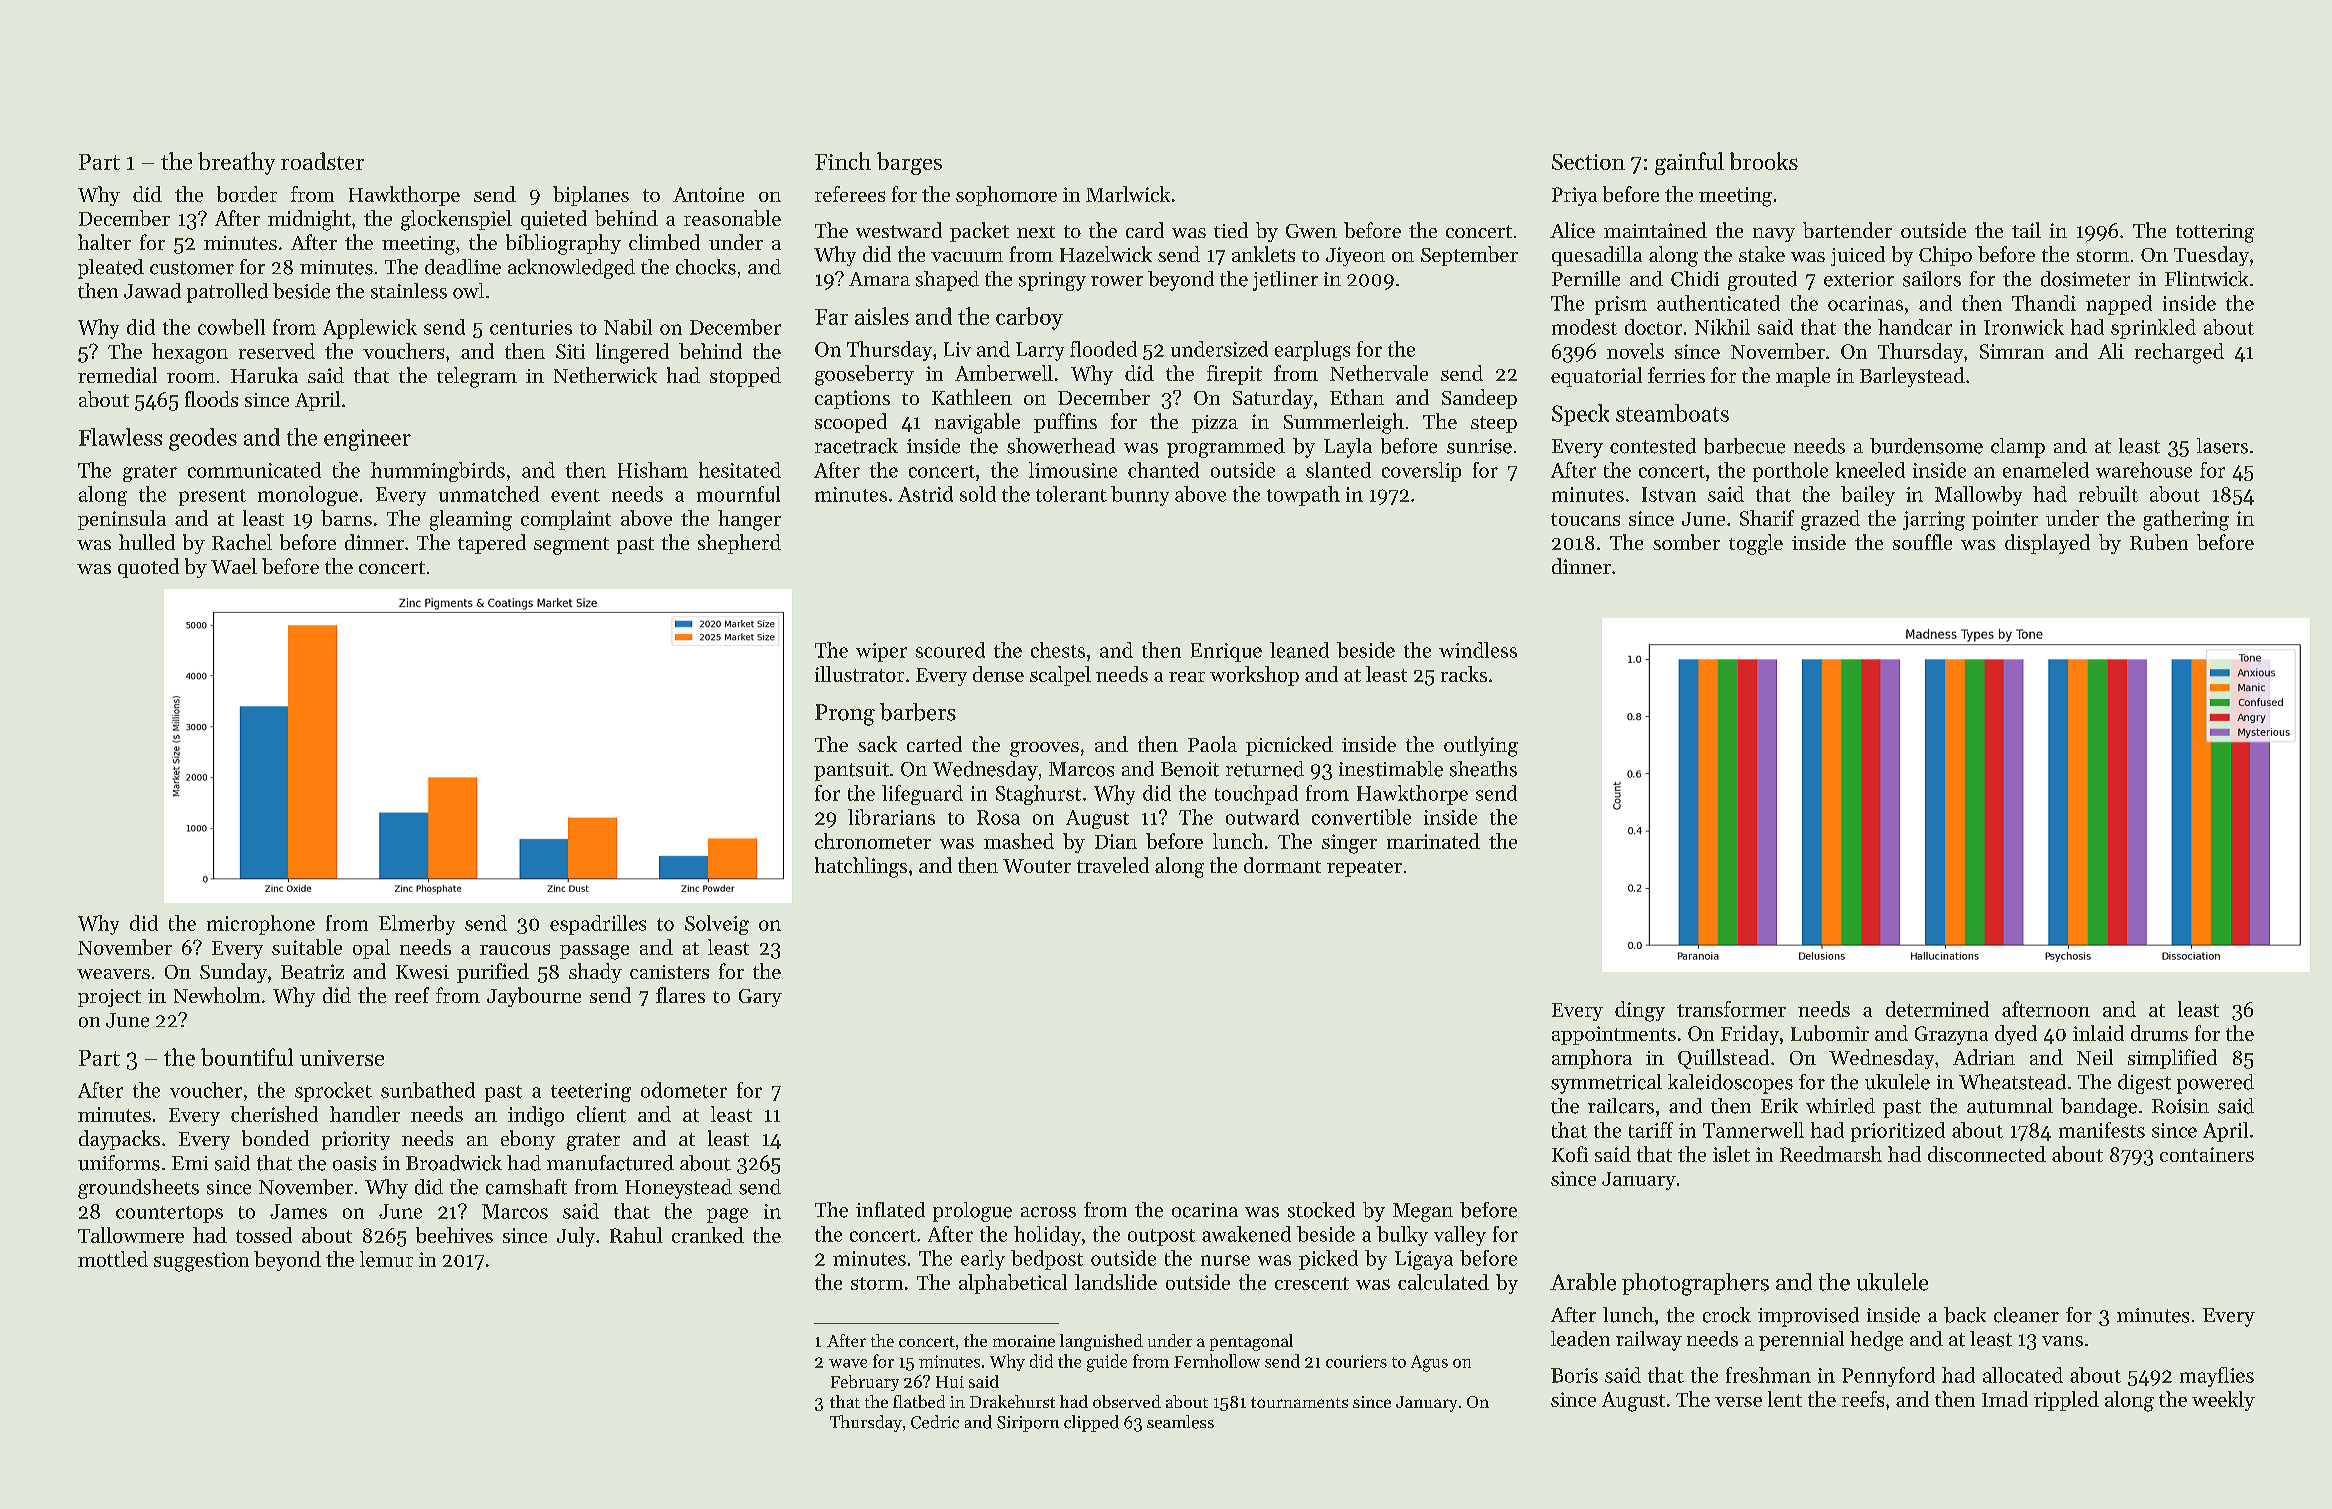  What do you see at coordinates (1128, 194) in the screenshot?
I see `Marlwick` at bounding box center [1128, 194].
